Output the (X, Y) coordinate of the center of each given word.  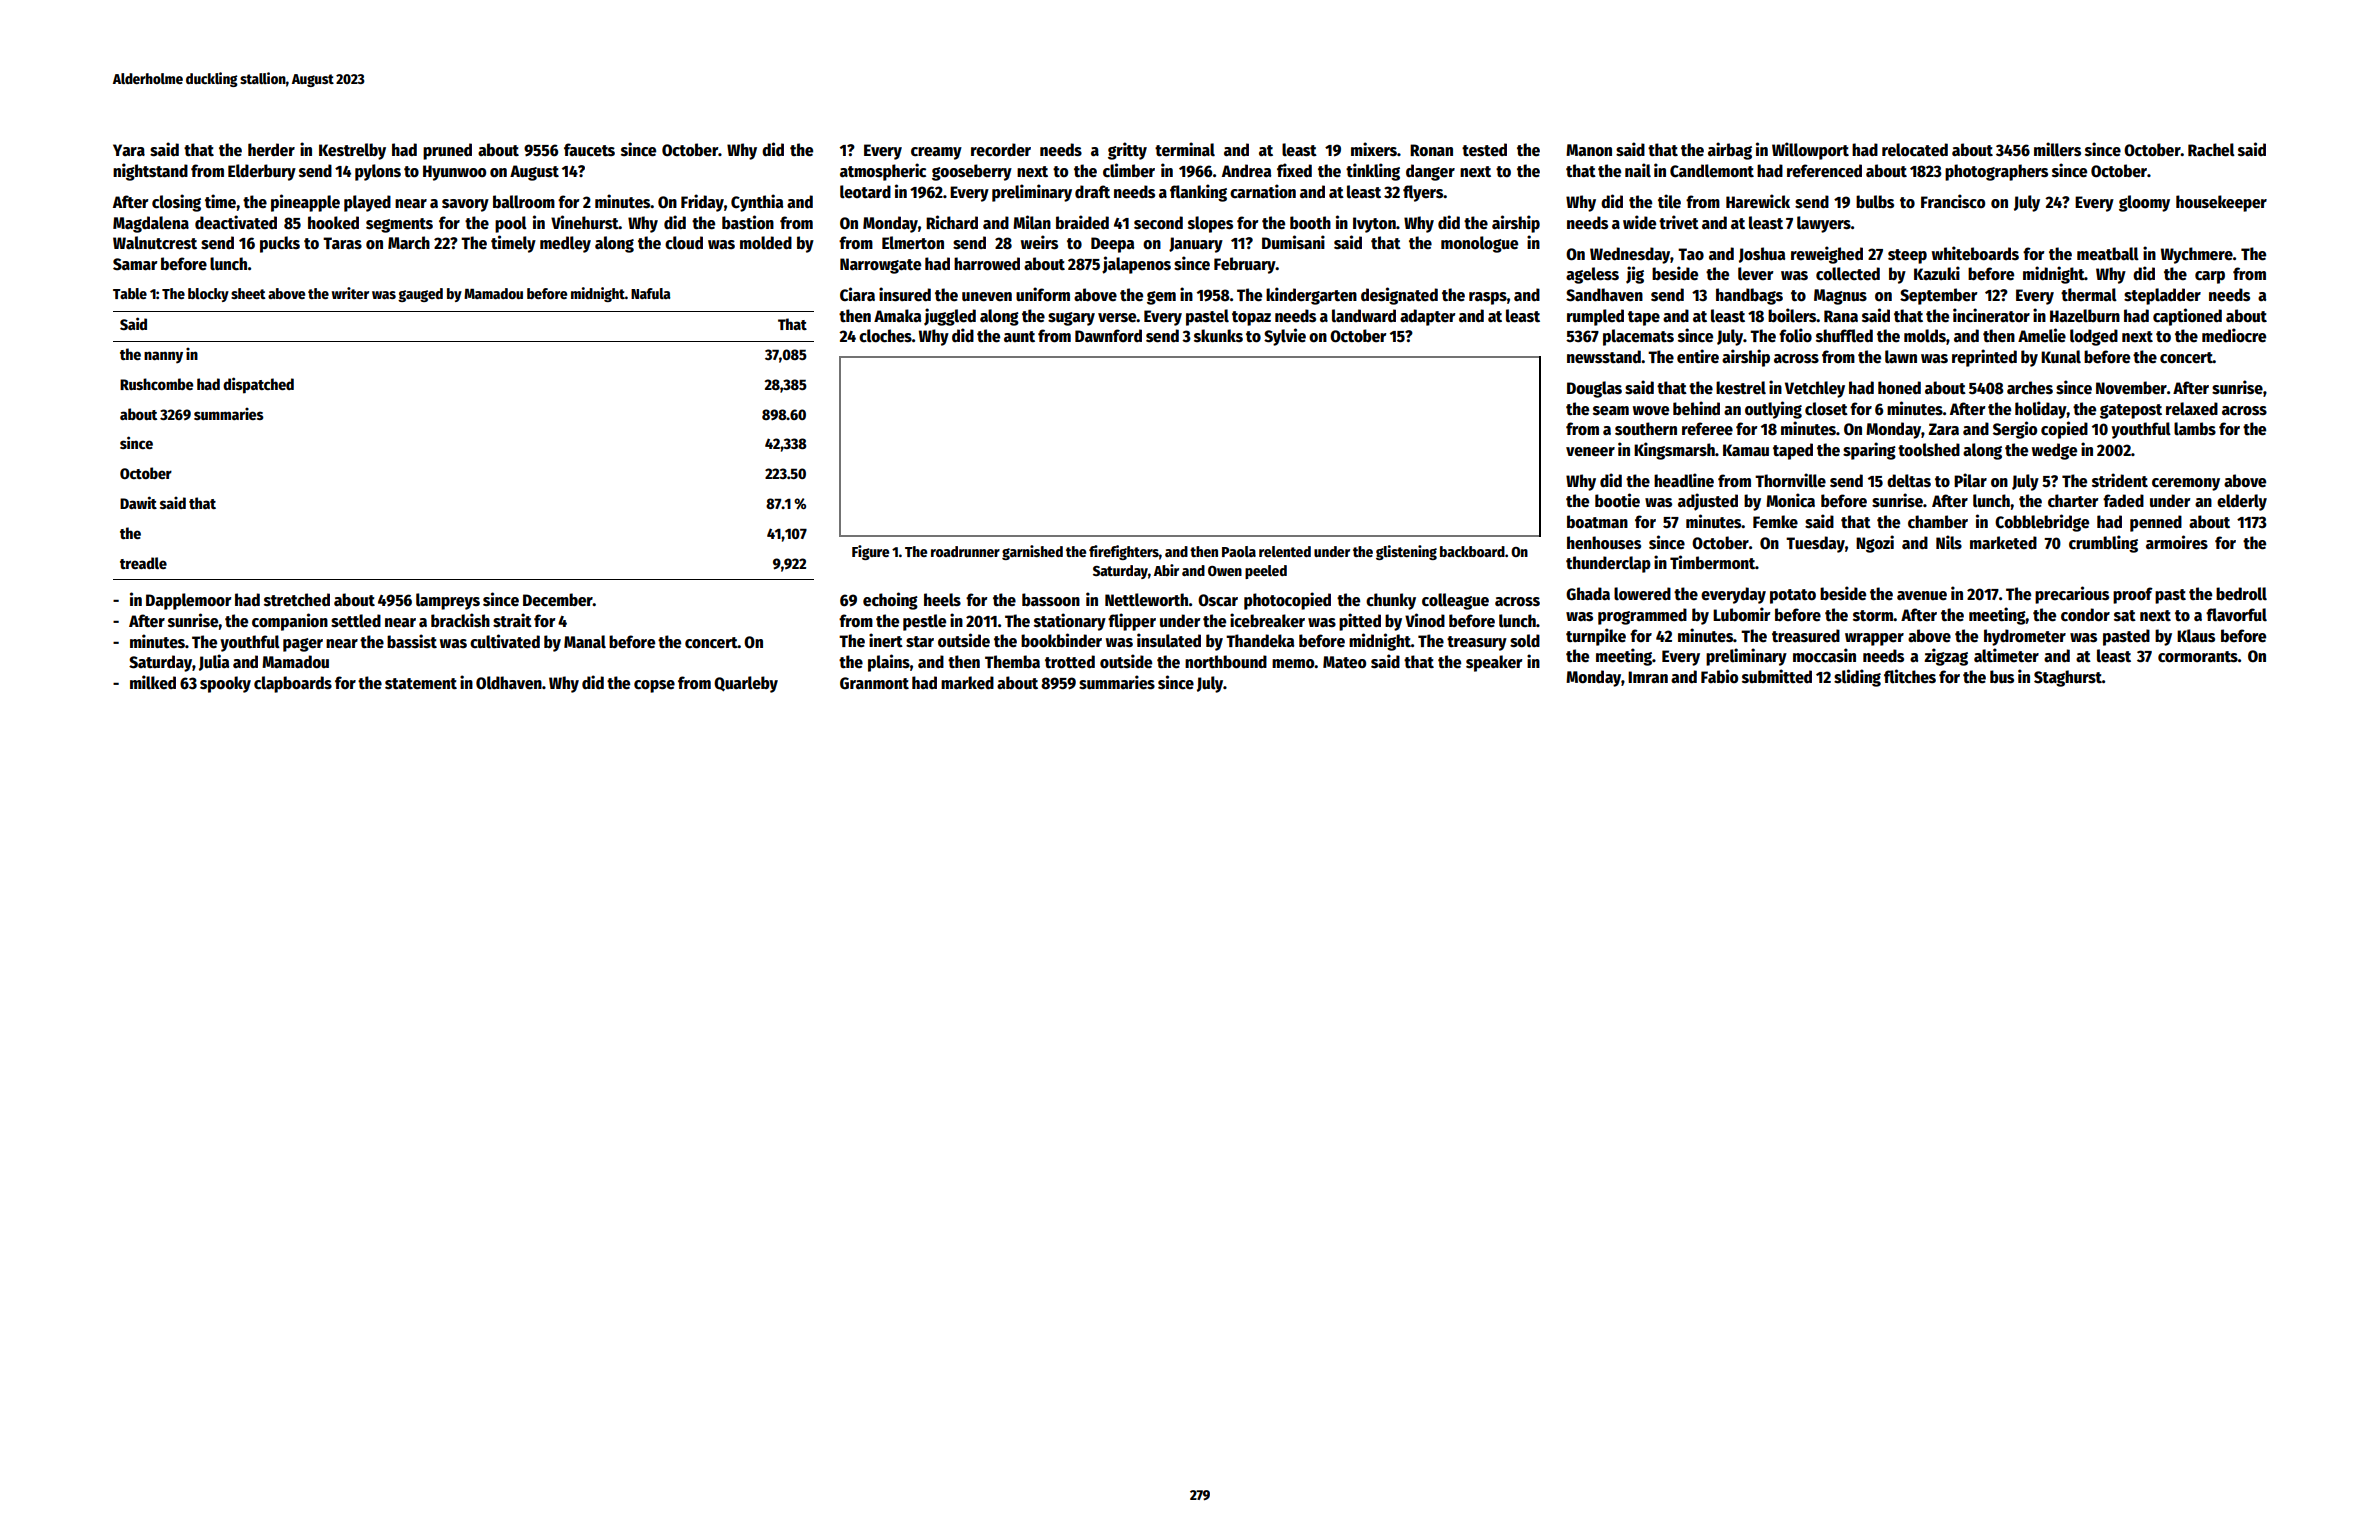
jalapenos (1136, 265)
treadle (143, 563)
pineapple (305, 203)
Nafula (651, 293)
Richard (952, 222)
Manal (585, 642)
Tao (1691, 254)
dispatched (258, 385)
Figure (870, 552)
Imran (1648, 677)
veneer (1590, 452)
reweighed (1827, 255)
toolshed (1929, 450)
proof (2133, 595)
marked (967, 683)
